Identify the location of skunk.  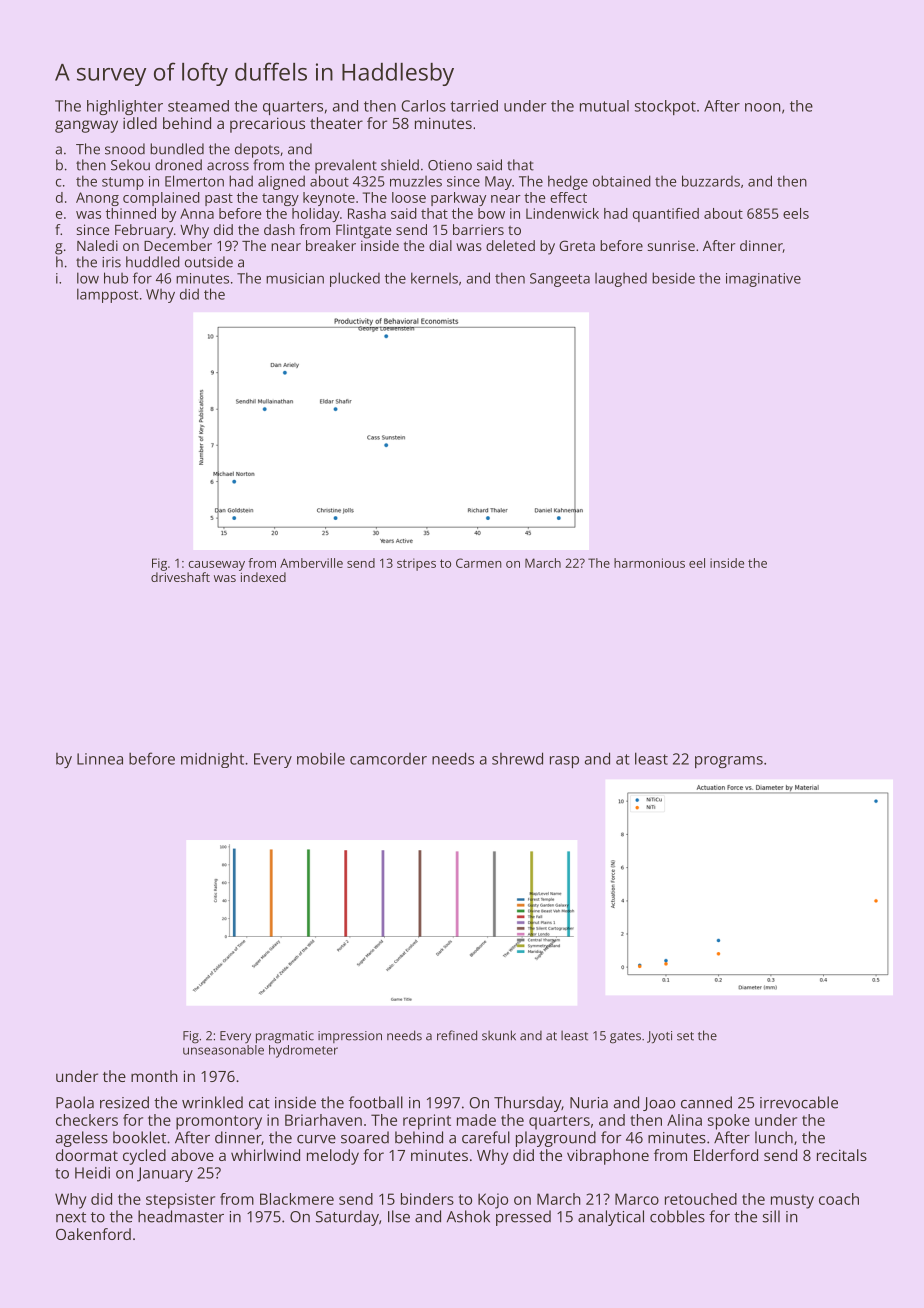
(499, 1035).
